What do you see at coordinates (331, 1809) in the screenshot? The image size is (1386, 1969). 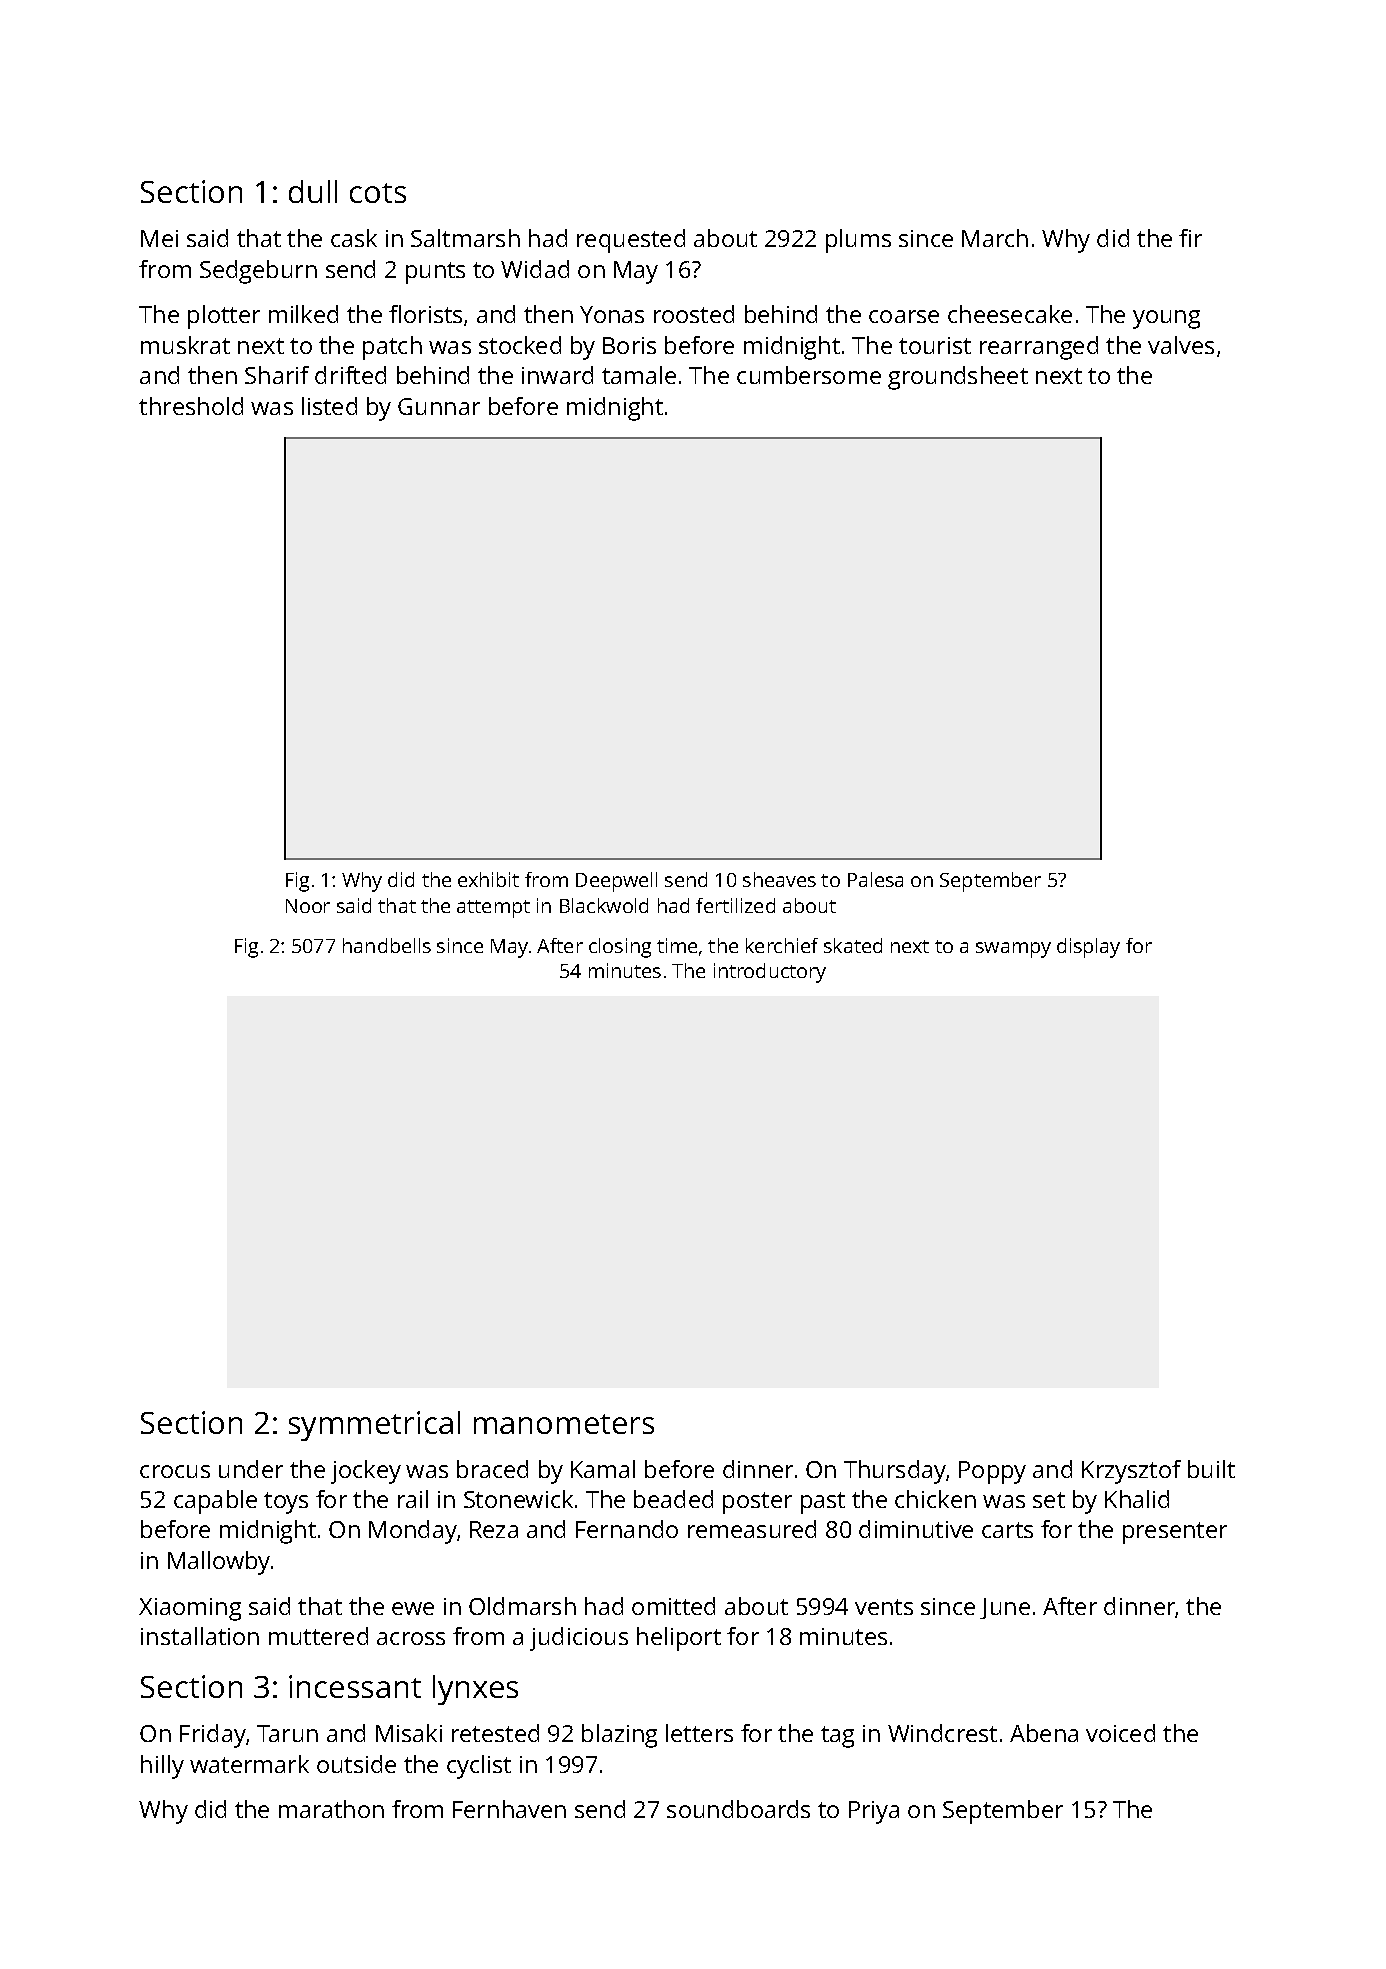 I see `marathon` at bounding box center [331, 1809].
